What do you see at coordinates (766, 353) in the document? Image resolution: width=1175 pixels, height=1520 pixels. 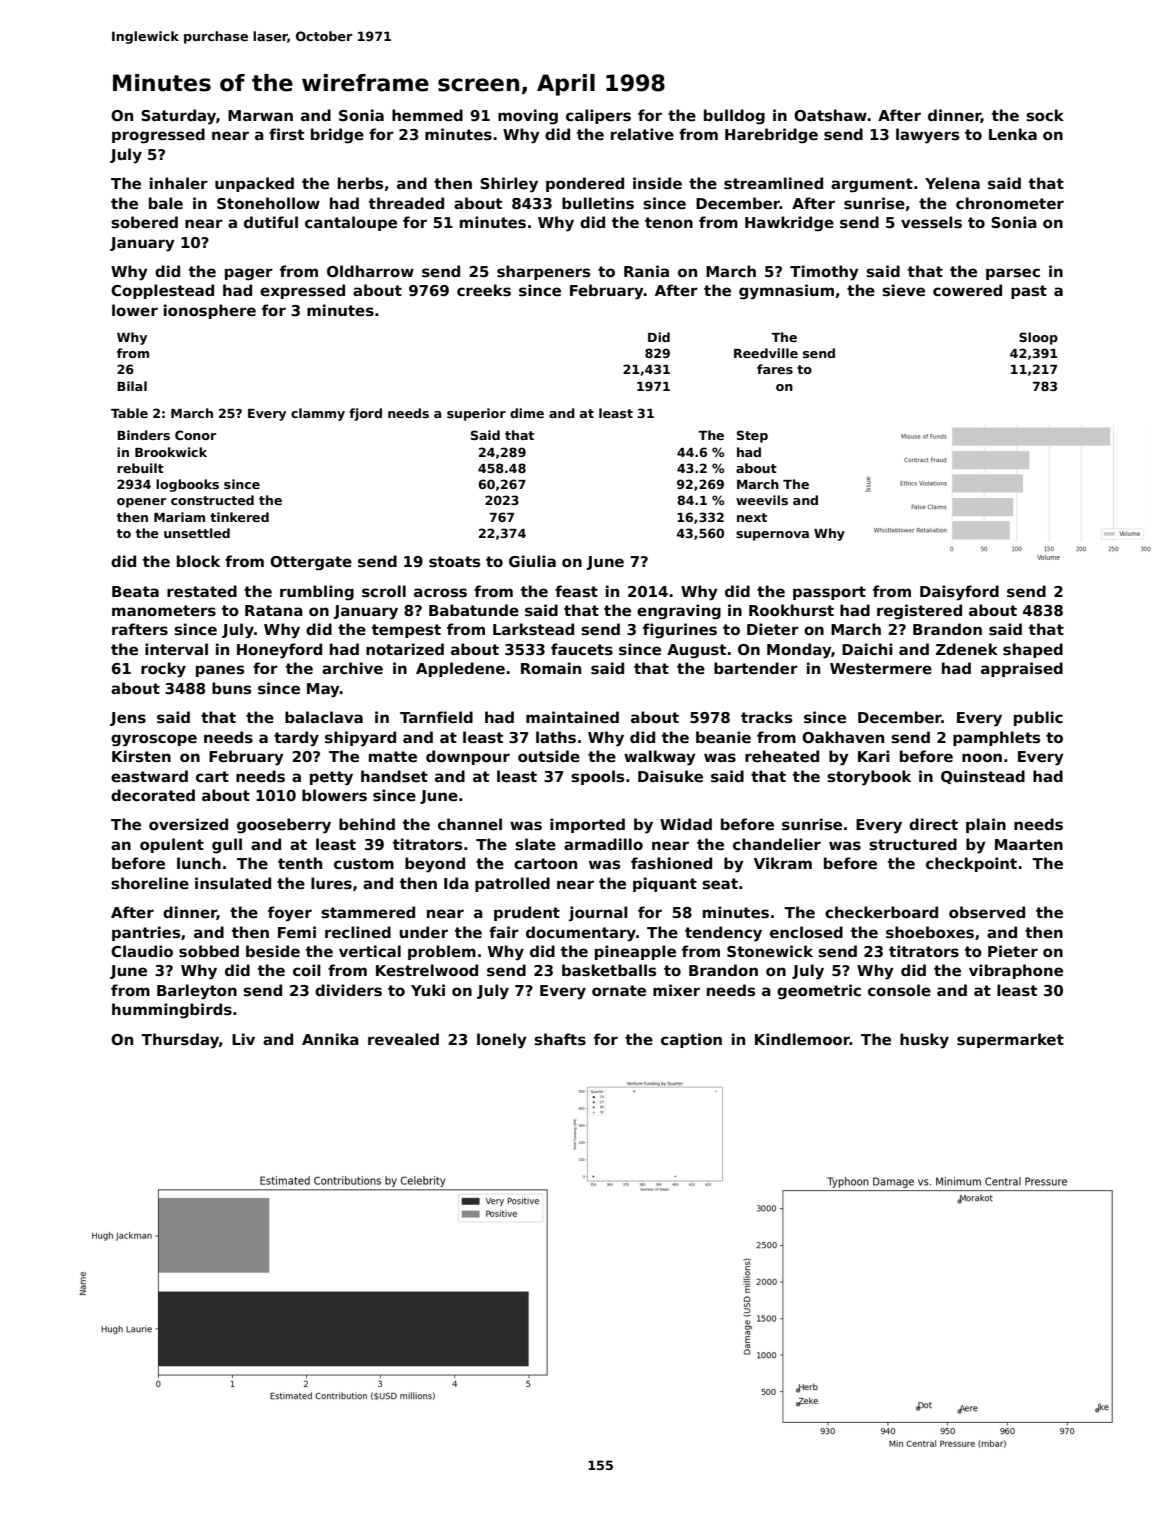 I see `Reedville` at bounding box center [766, 353].
